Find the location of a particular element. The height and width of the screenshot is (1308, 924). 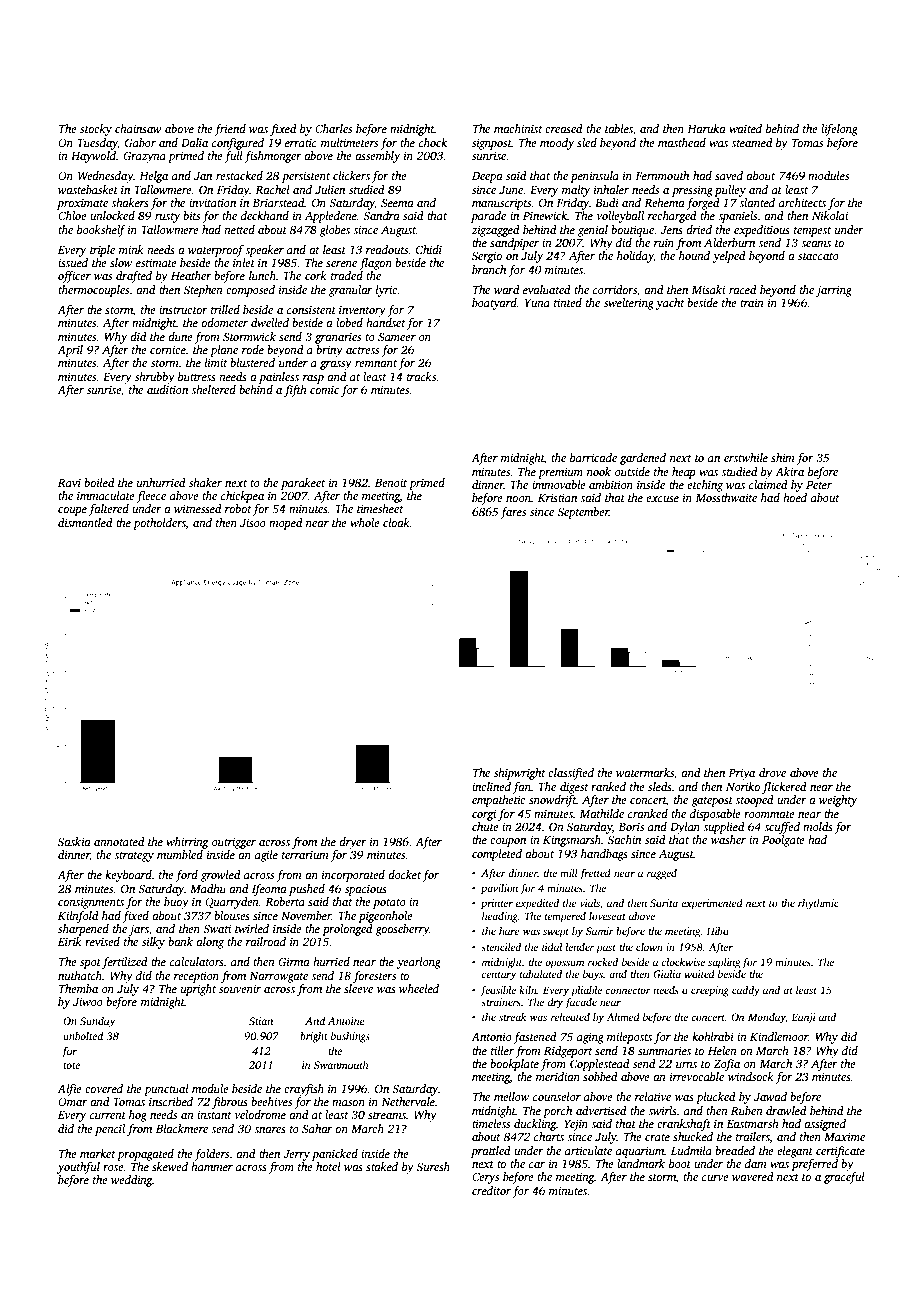

Nethervale is located at coordinates (408, 1101).
